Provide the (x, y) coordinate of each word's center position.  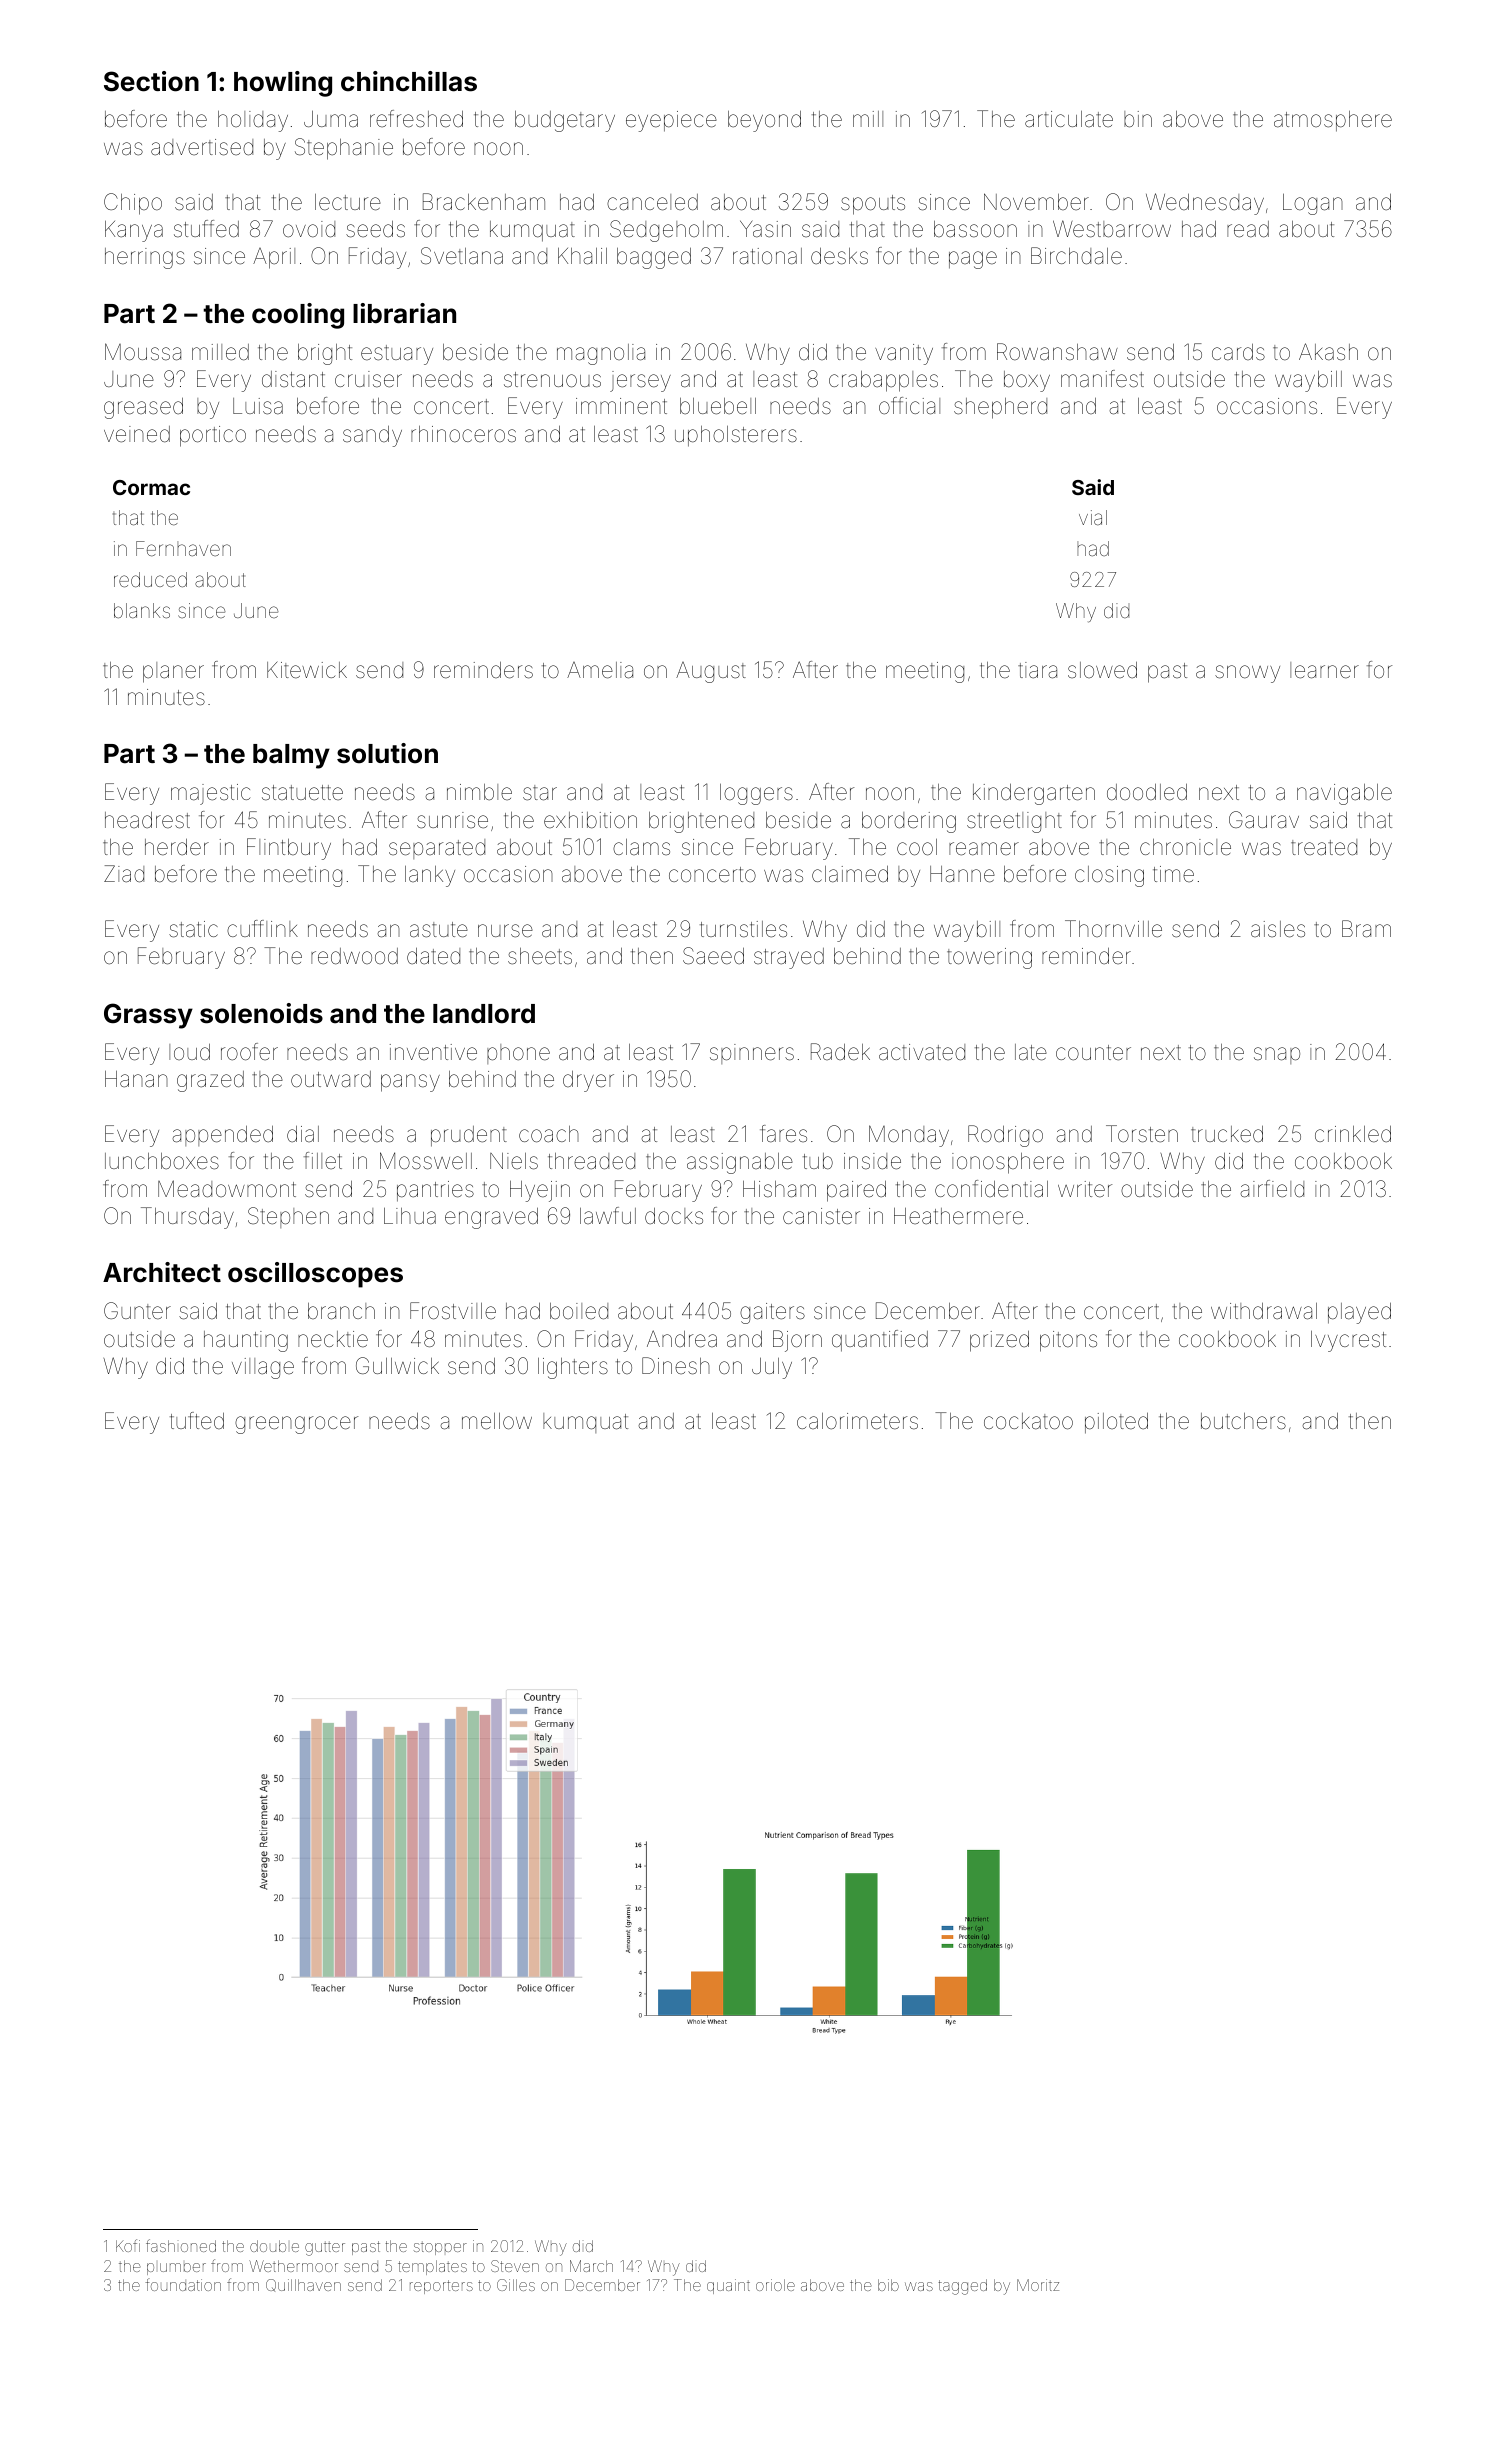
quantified (880, 1341)
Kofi (128, 2245)
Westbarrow (1112, 229)
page (973, 260)
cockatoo (1028, 1421)
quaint (728, 2286)
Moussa (143, 352)
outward (331, 1079)
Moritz (1038, 2285)
